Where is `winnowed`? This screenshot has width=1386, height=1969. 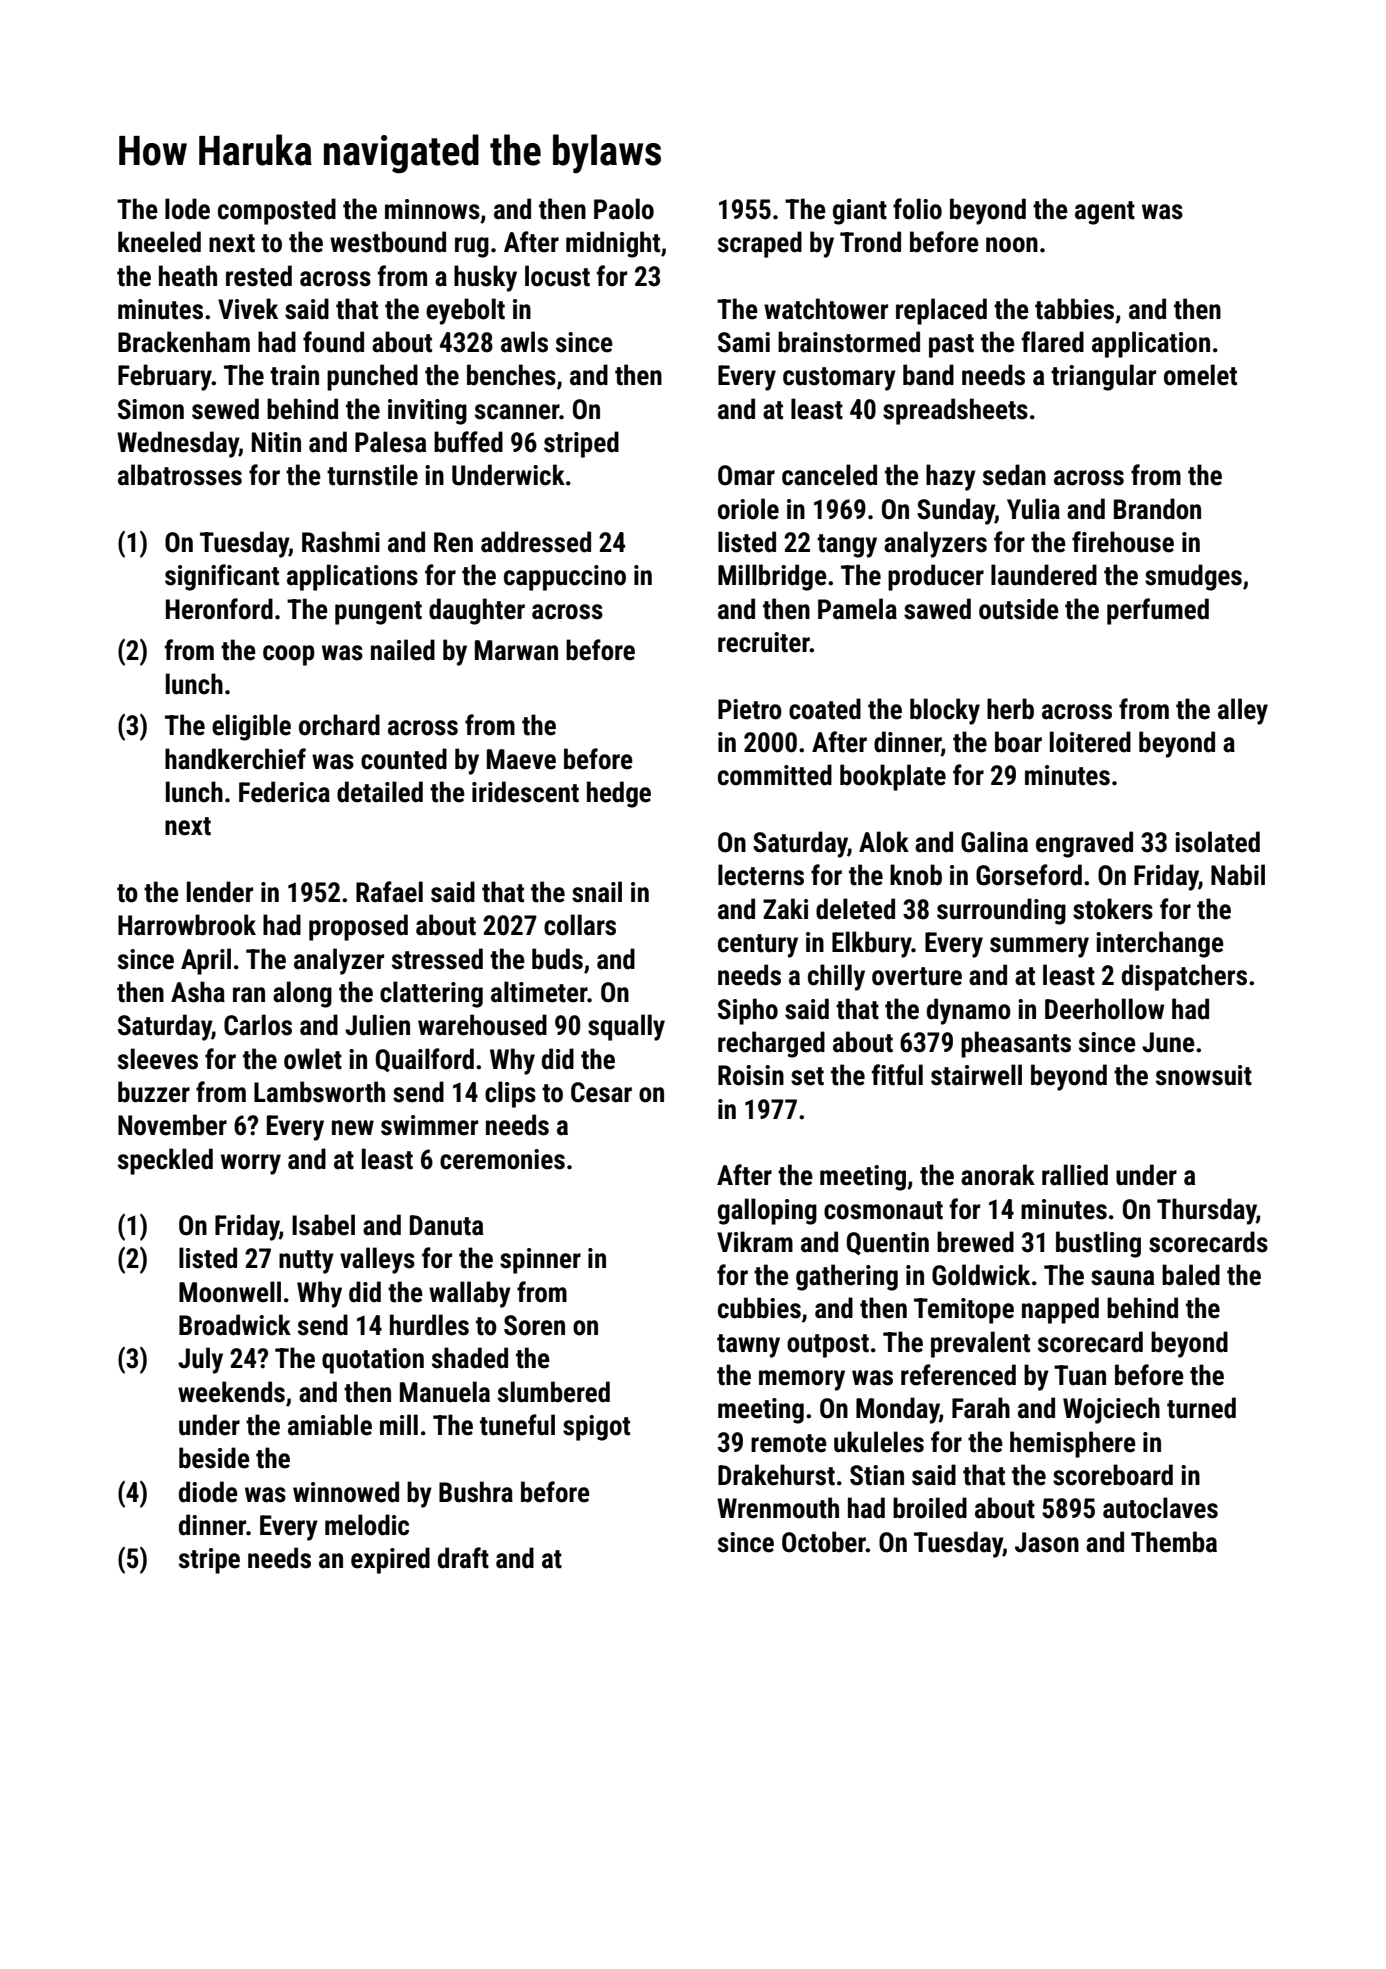 winnowed is located at coordinates (346, 1492).
